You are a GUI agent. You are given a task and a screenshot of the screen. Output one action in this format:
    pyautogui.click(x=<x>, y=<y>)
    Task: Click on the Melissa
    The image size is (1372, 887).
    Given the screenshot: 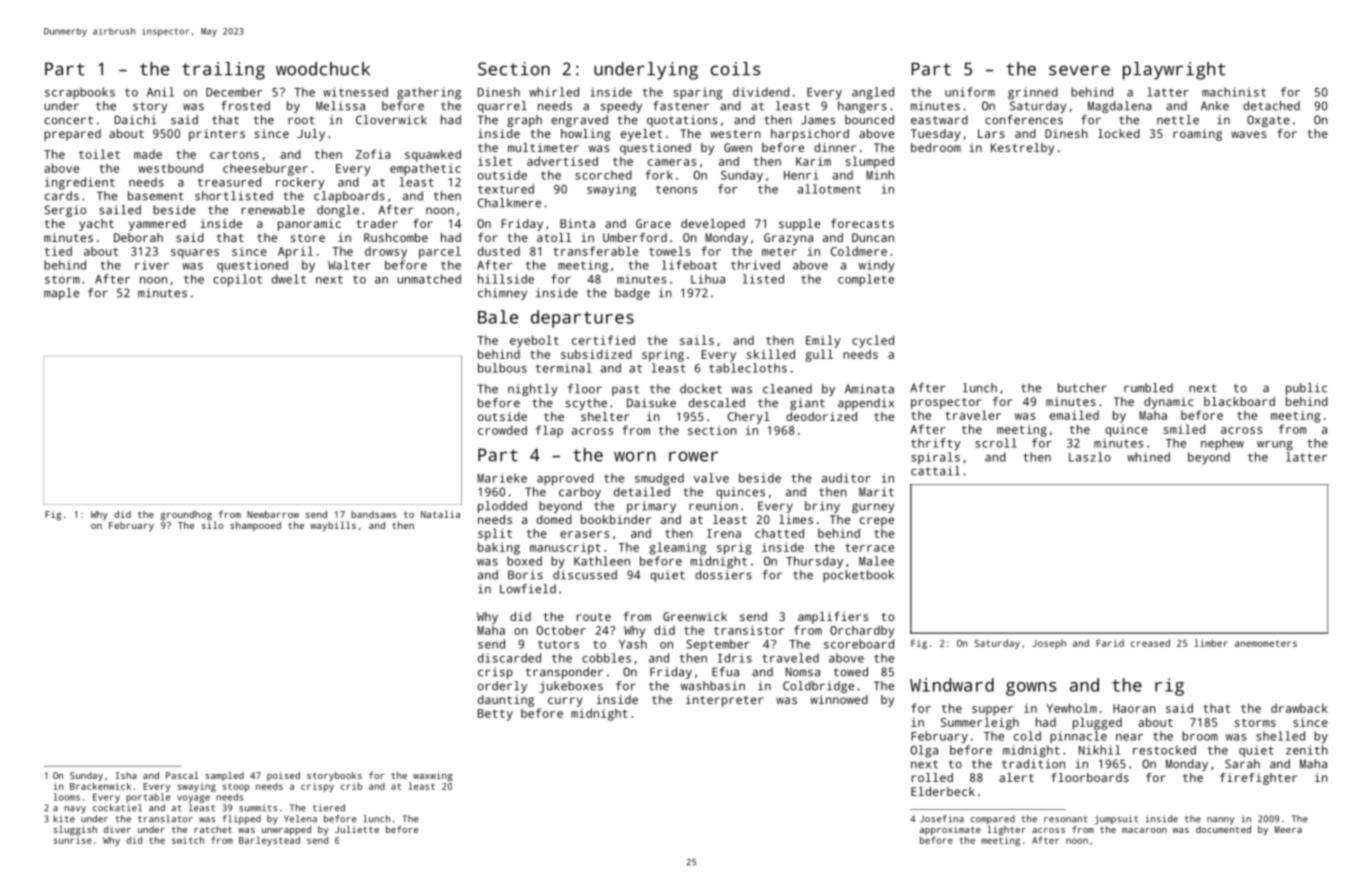 What is the action you would take?
    pyautogui.click(x=340, y=106)
